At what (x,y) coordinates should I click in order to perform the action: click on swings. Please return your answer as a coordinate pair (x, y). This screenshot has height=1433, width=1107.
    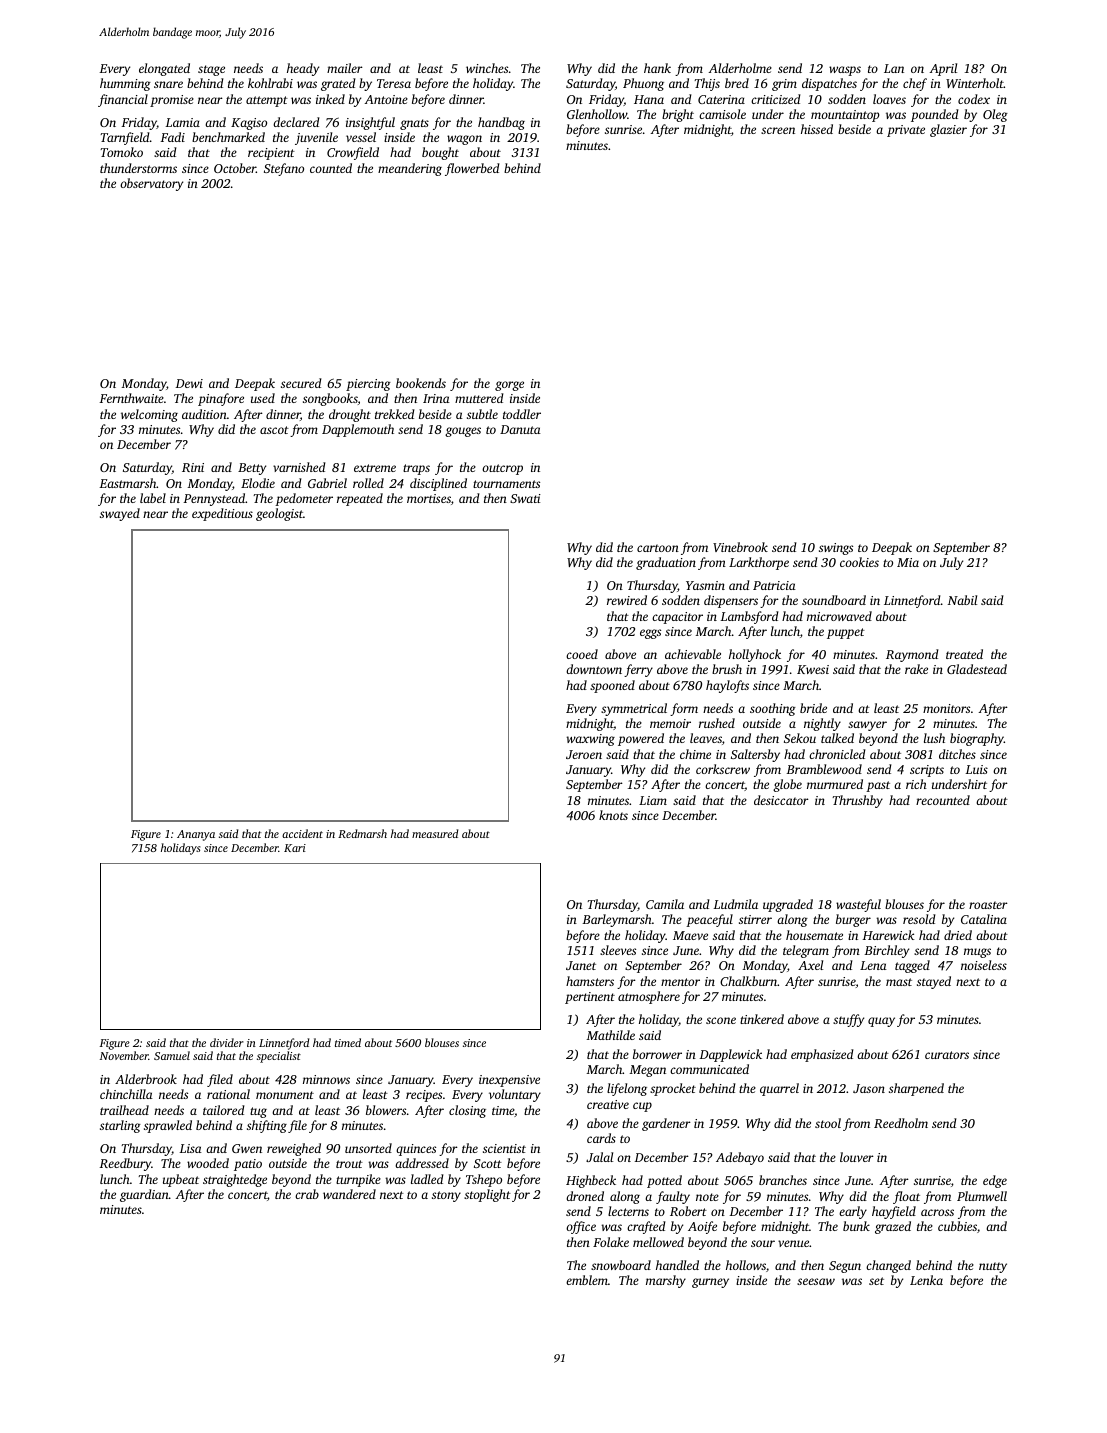
    Looking at the image, I should click on (836, 549).
